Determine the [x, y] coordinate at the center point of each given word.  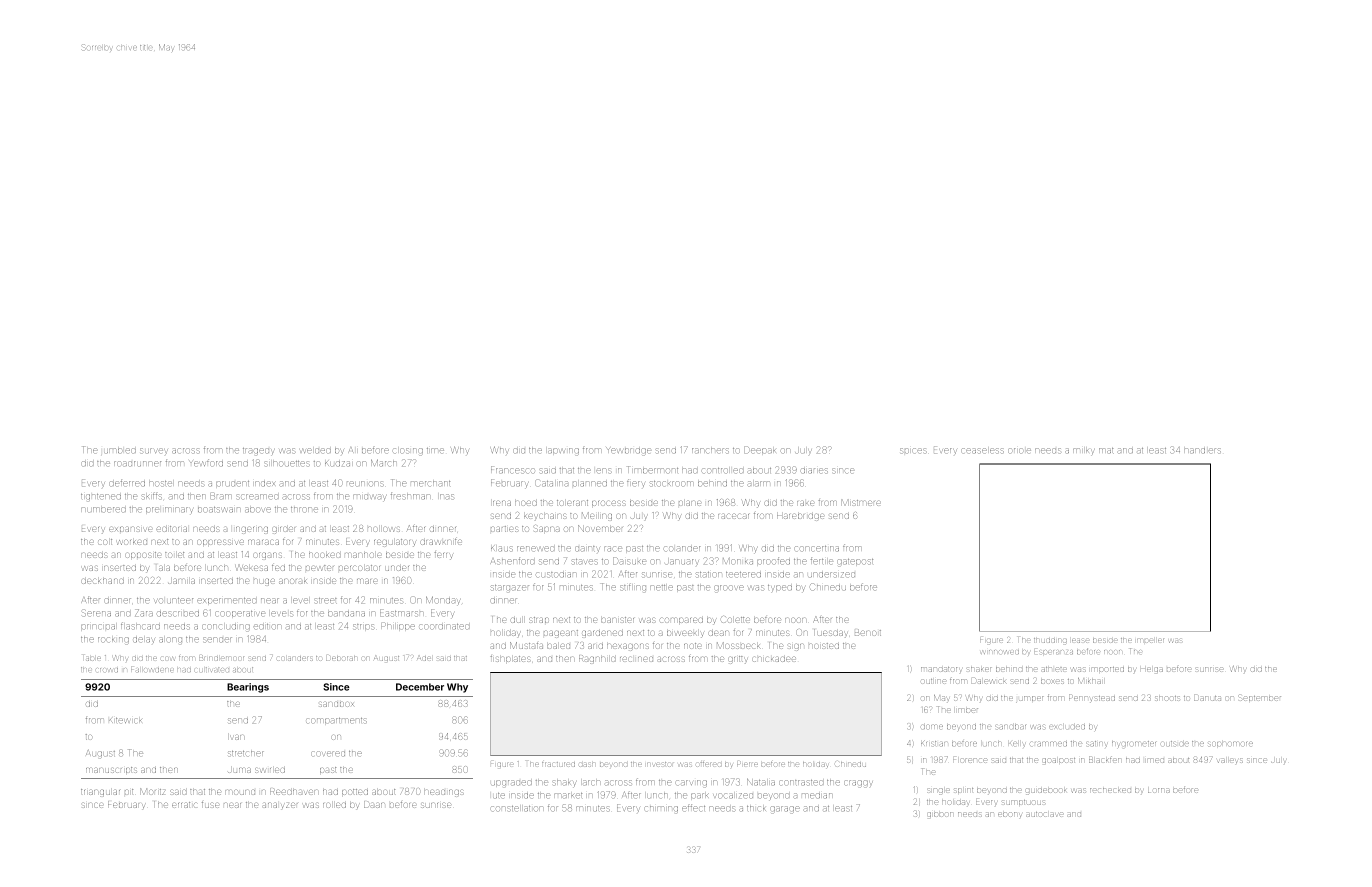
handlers [1202, 450]
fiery [635, 483]
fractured [558, 764]
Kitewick [125, 720]
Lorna [1159, 790]
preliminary [169, 510]
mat [1106, 450]
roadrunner [137, 463]
